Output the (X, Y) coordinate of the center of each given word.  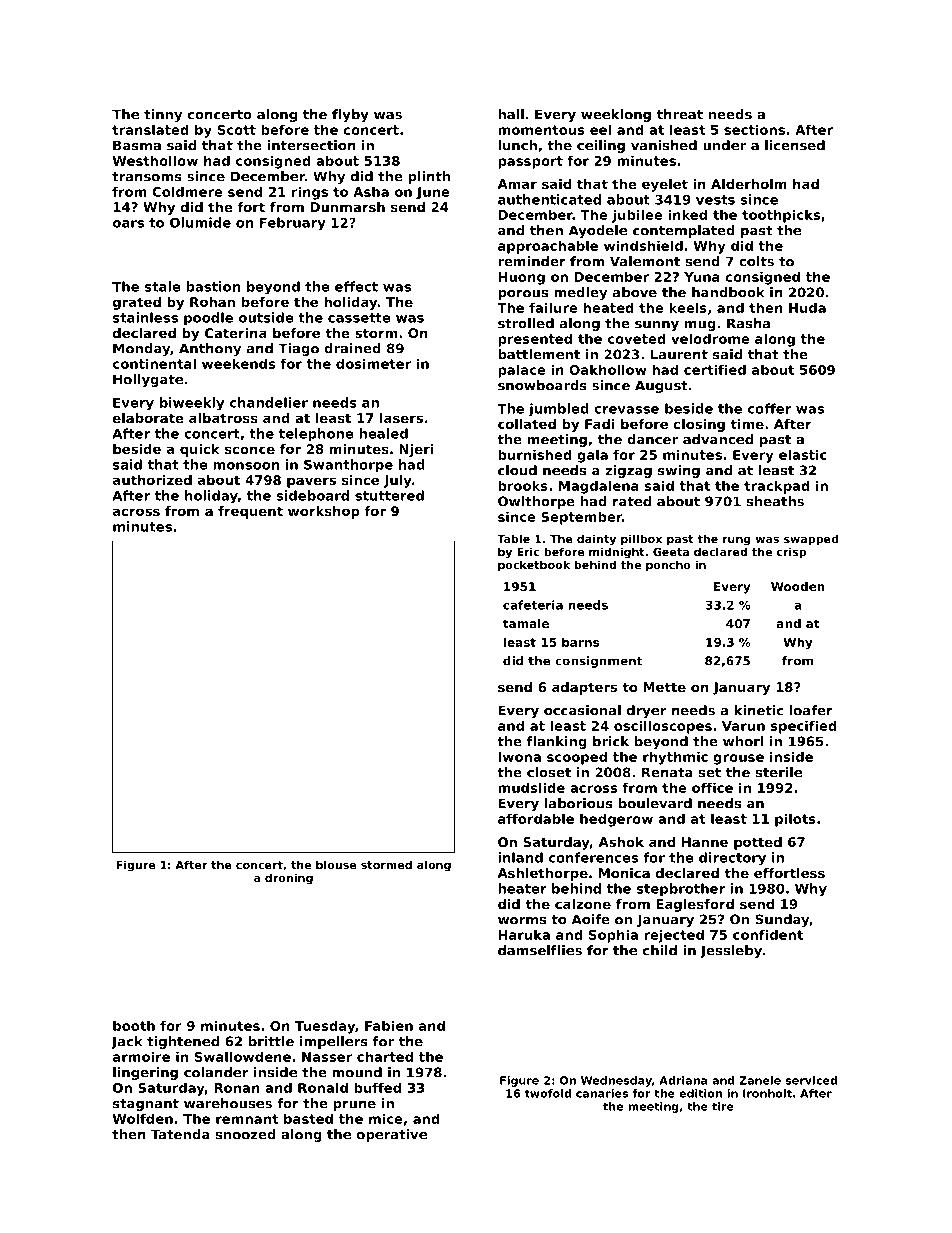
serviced (811, 1080)
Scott (237, 130)
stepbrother (681, 889)
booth (134, 1025)
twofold (547, 1093)
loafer (811, 710)
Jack (127, 1042)
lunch (517, 145)
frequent (250, 512)
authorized (152, 480)
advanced (718, 439)
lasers (401, 418)
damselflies (540, 950)
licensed (795, 145)
